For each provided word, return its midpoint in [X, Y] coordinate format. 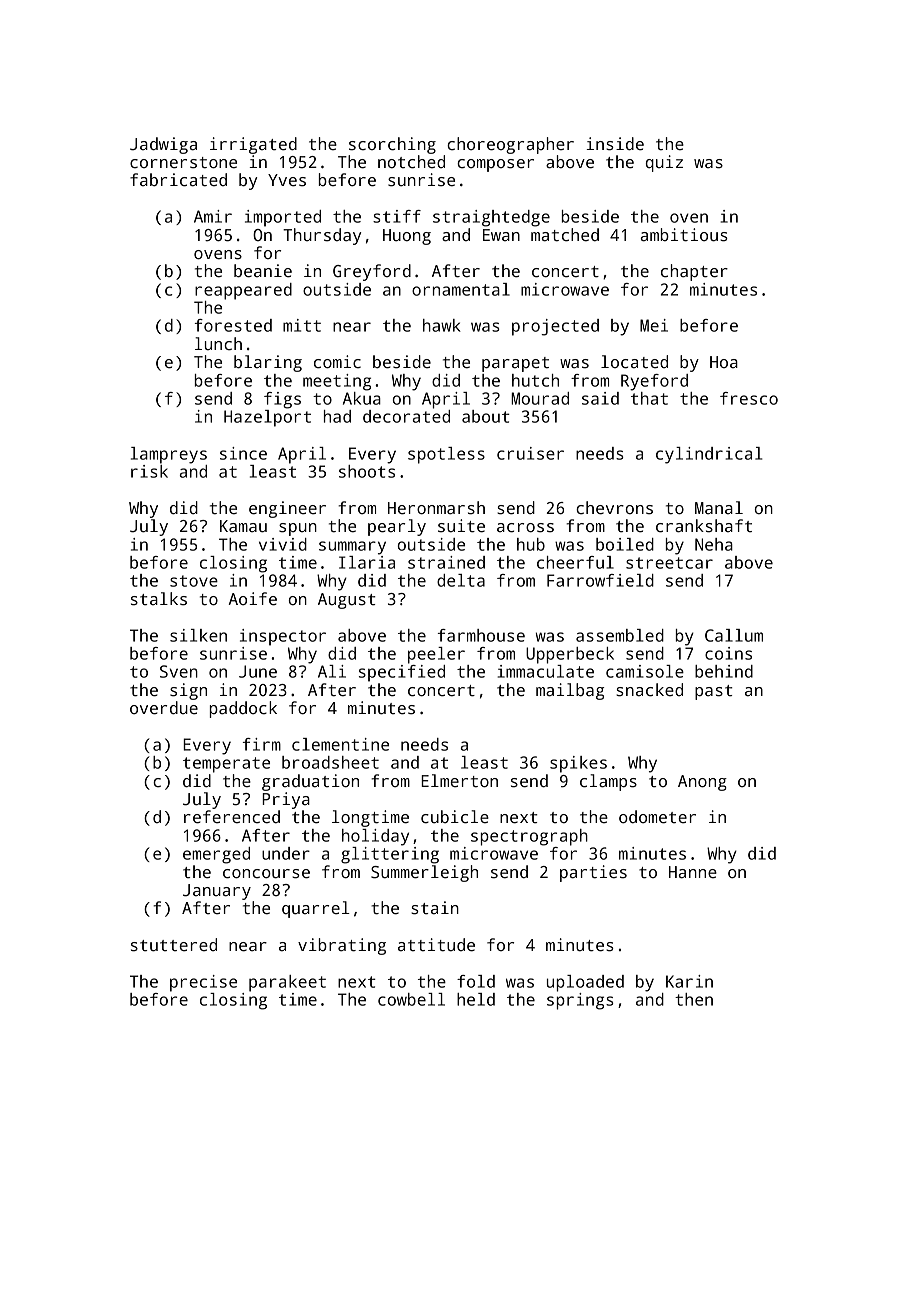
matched [565, 235]
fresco [749, 398]
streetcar [669, 563]
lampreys [169, 455]
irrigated [253, 145]
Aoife [252, 599]
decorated [406, 416]
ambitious [684, 235]
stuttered [174, 945]
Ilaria [367, 562]
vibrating [342, 946]
